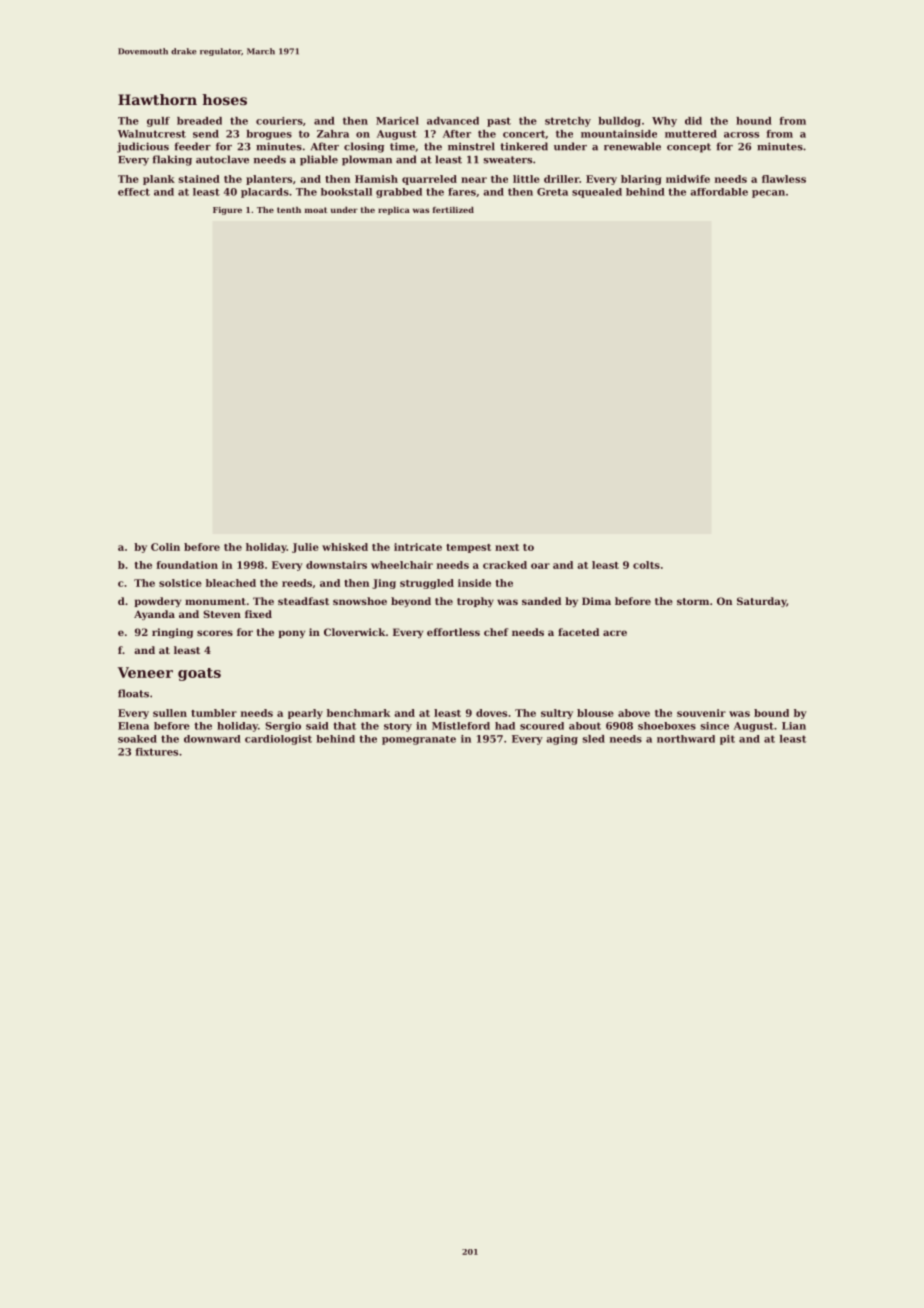  Describe the element at coordinates (453, 210) in the screenshot. I see `fertilized` at that location.
